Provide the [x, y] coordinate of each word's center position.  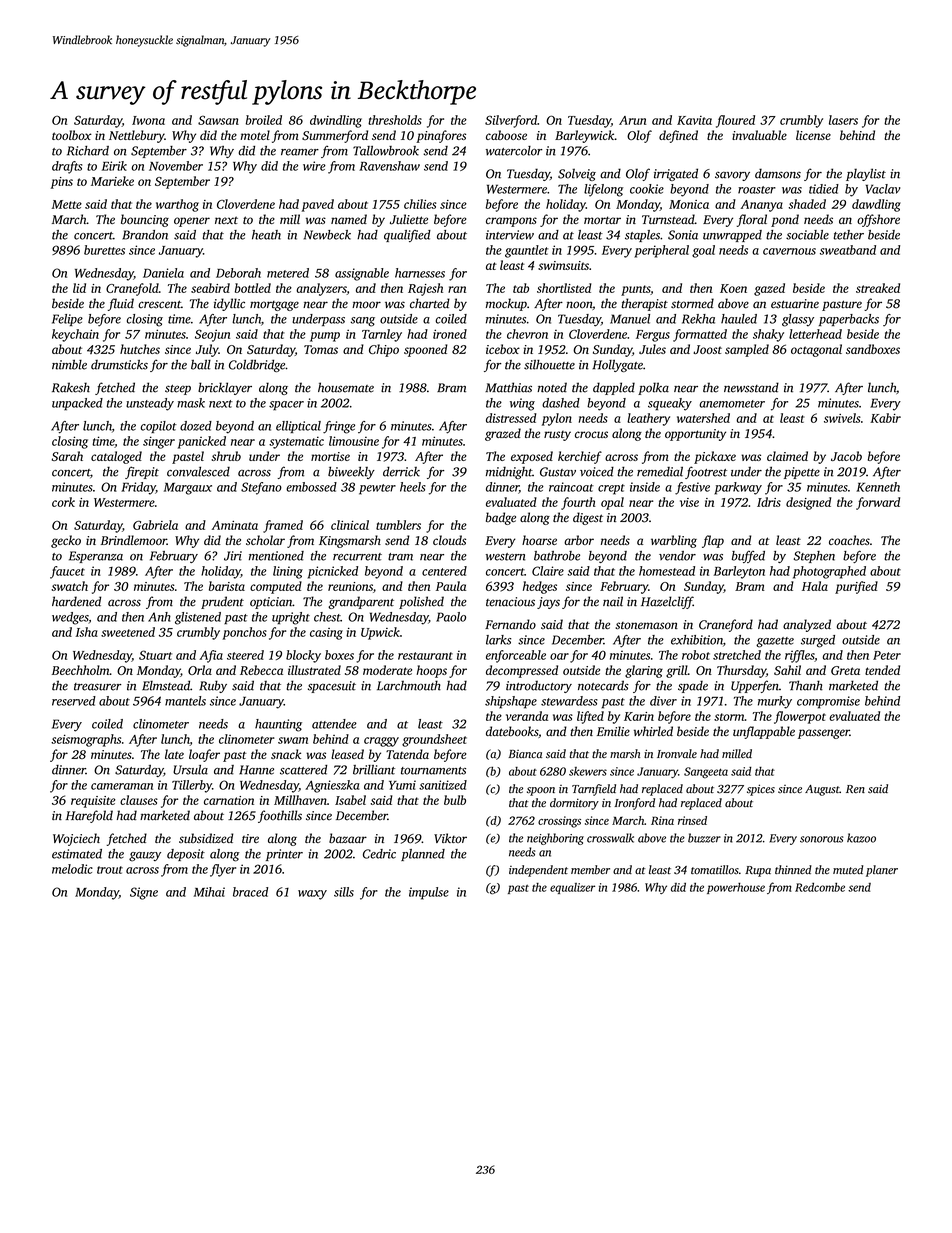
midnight [509, 473]
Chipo [384, 350]
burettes [104, 250]
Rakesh [71, 387]
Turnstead [668, 219]
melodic [72, 869]
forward [878, 503]
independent [538, 871]
